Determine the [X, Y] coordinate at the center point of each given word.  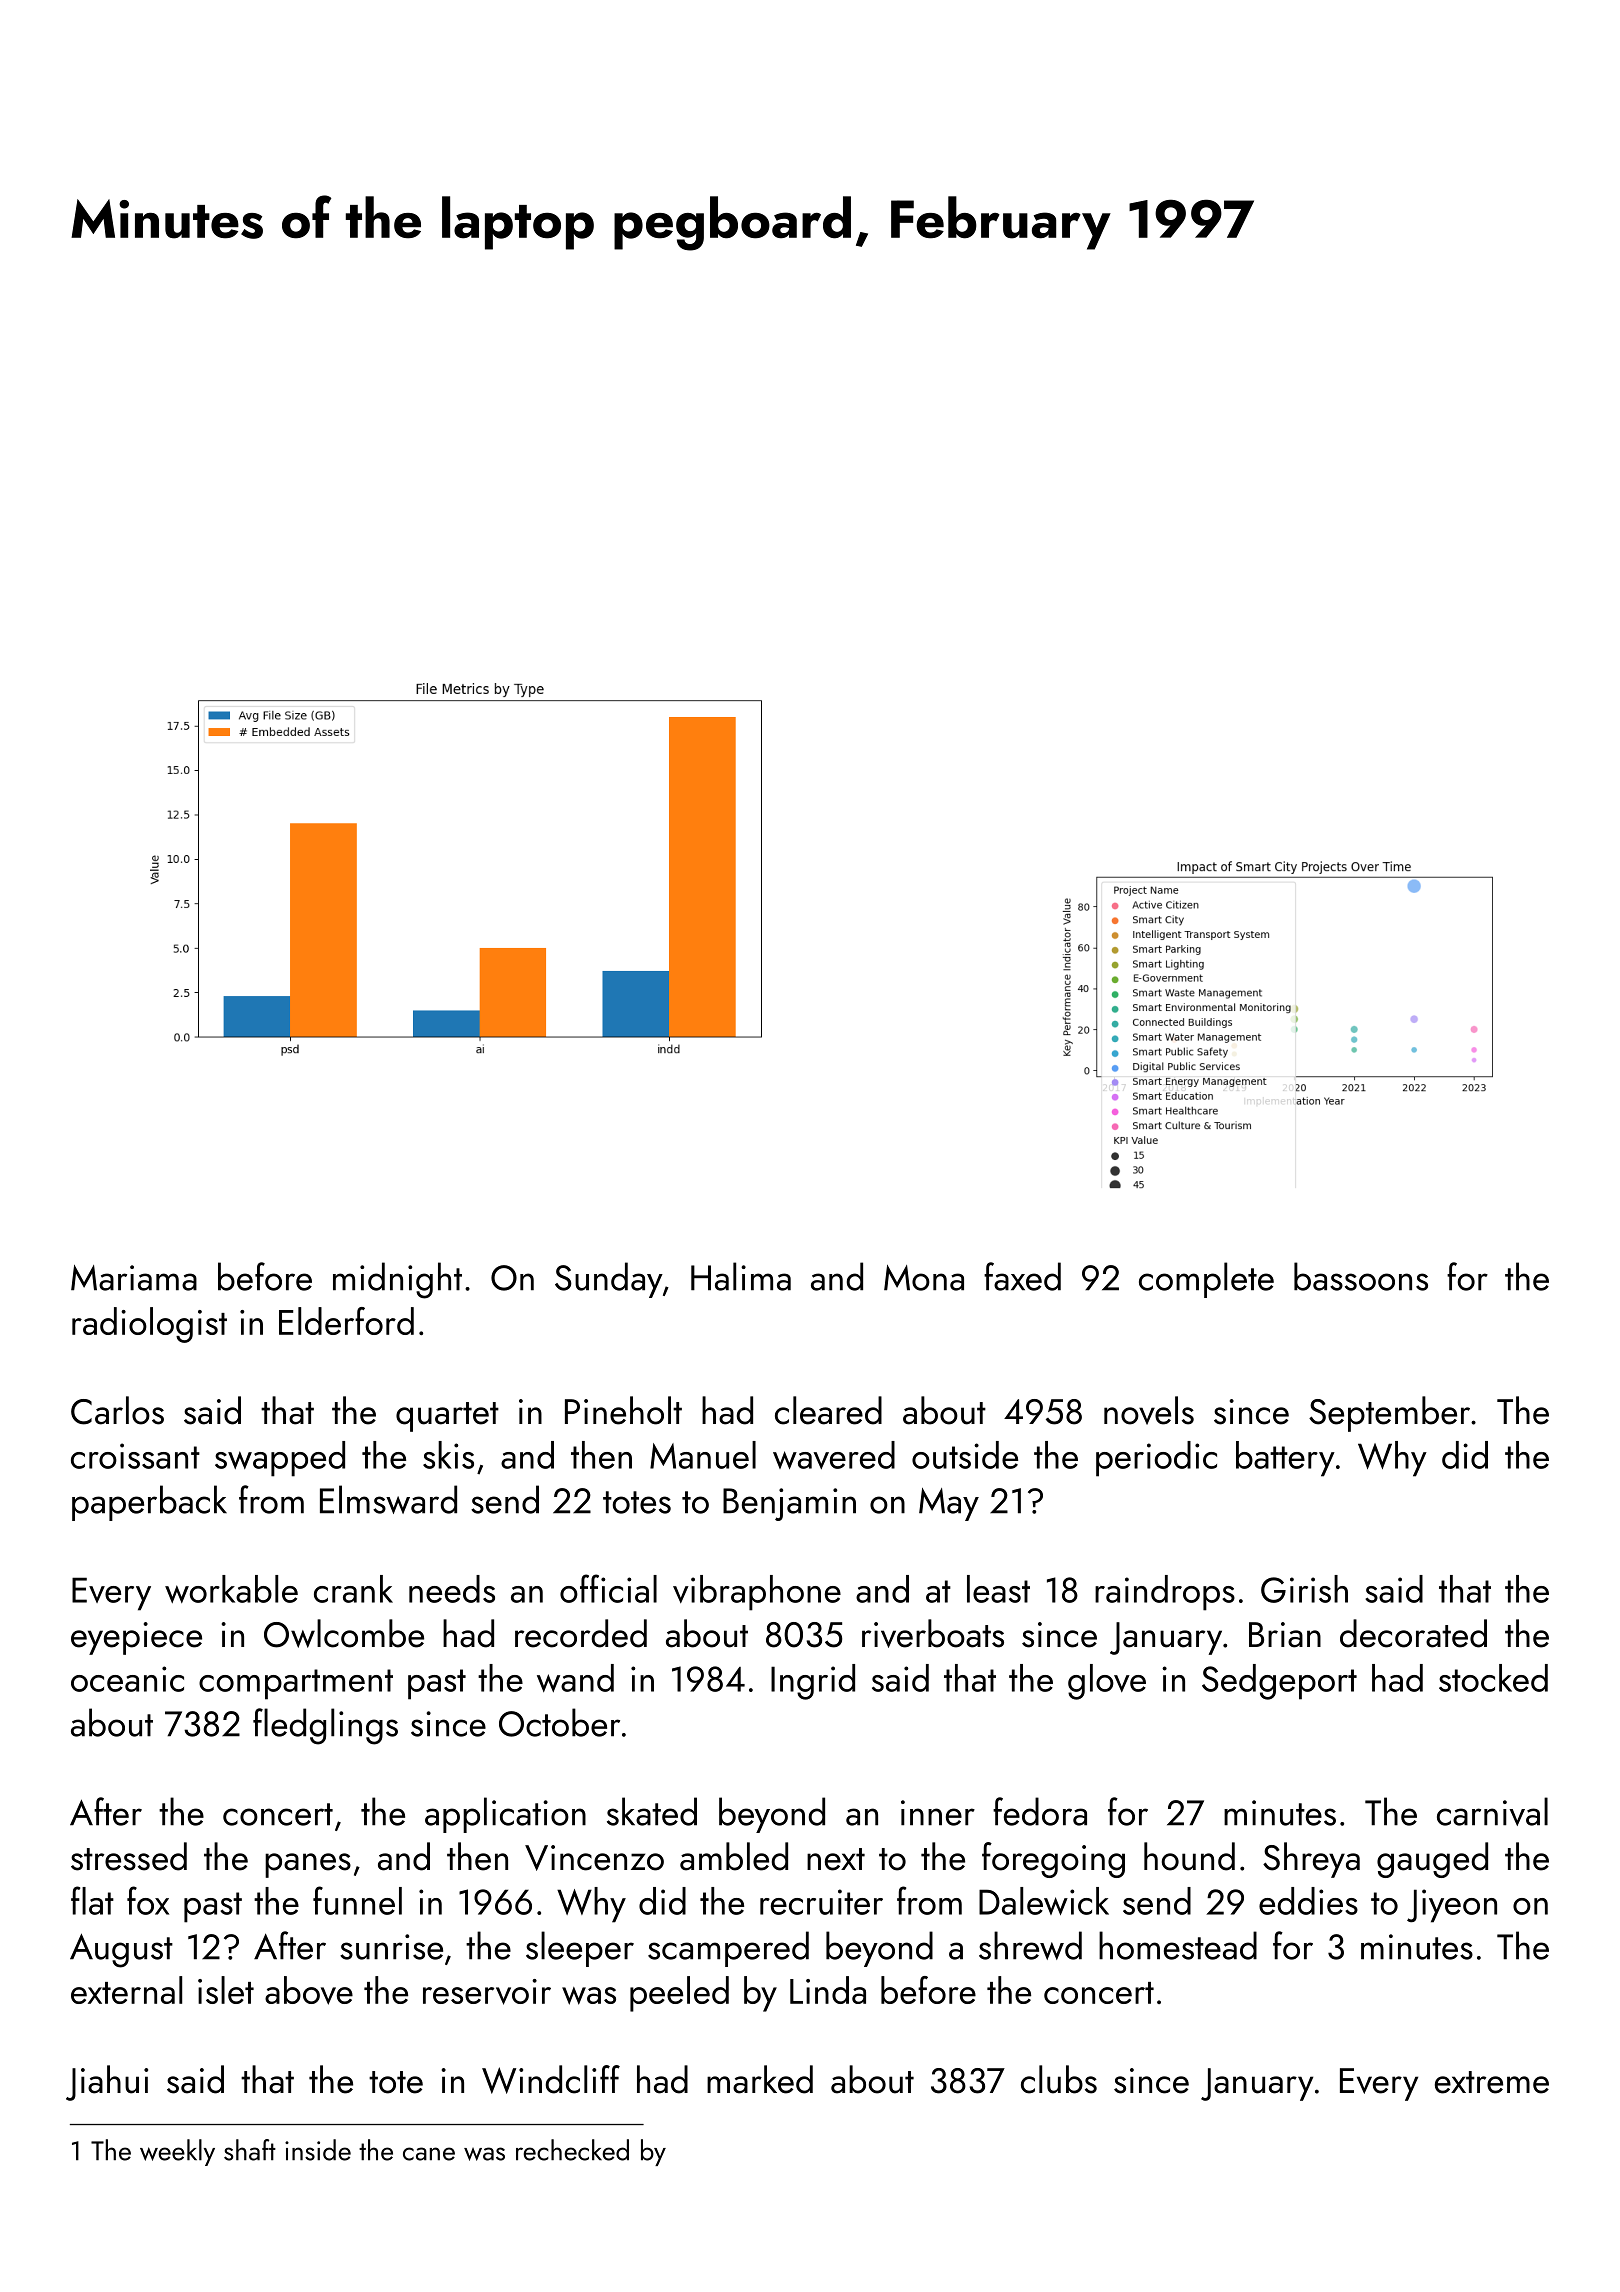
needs [452, 1589]
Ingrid [813, 1682]
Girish [1304, 1589]
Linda [828, 1990]
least [998, 1589]
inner [938, 1813]
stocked [1493, 1678]
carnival [1492, 1811]
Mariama [134, 1278]
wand [575, 1678]
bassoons [1361, 1276]
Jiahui [107, 2083]
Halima [741, 1276]
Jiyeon [1452, 1906]
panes [308, 1865]
